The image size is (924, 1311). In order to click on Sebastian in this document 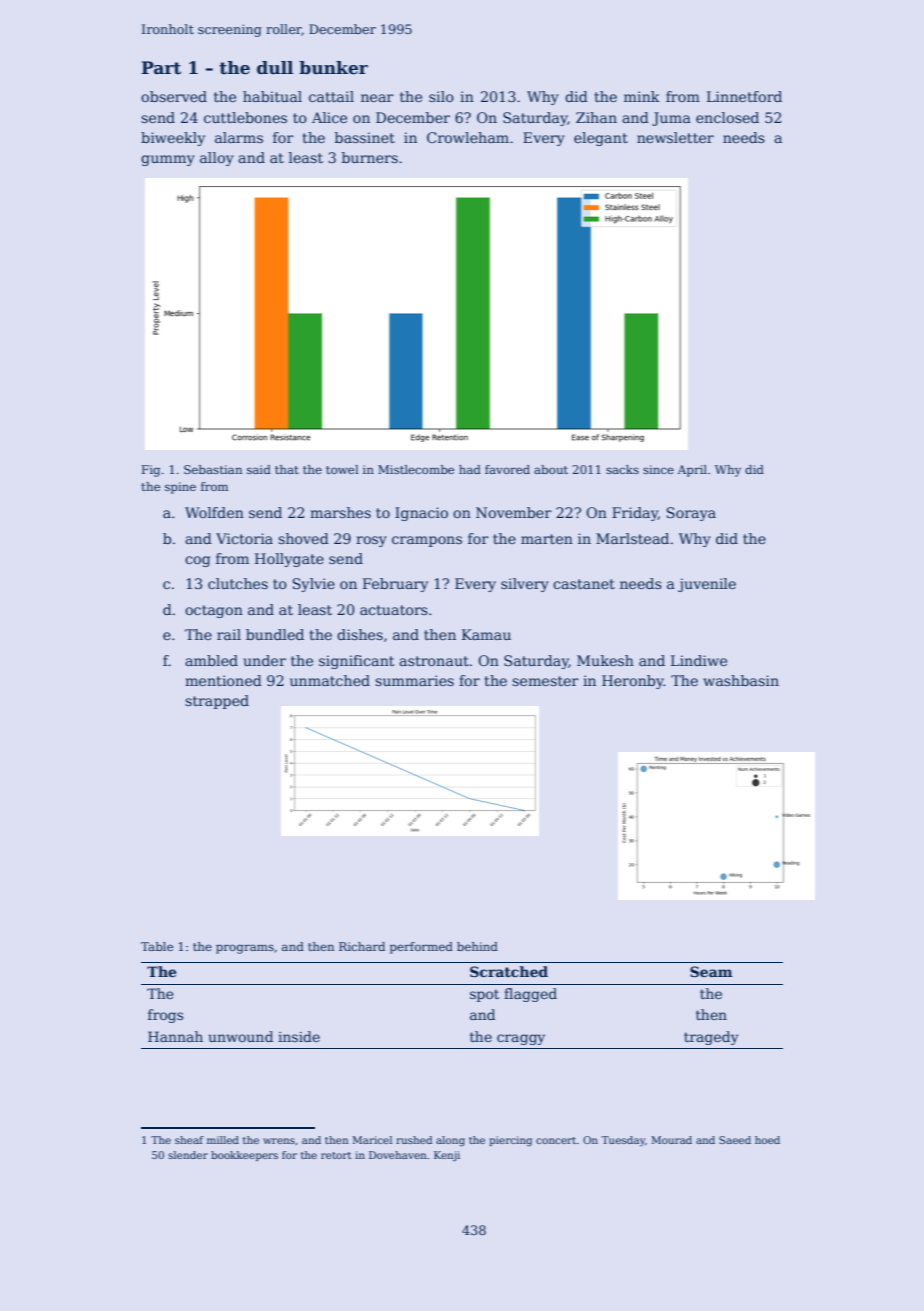, I will do `click(213, 469)`.
